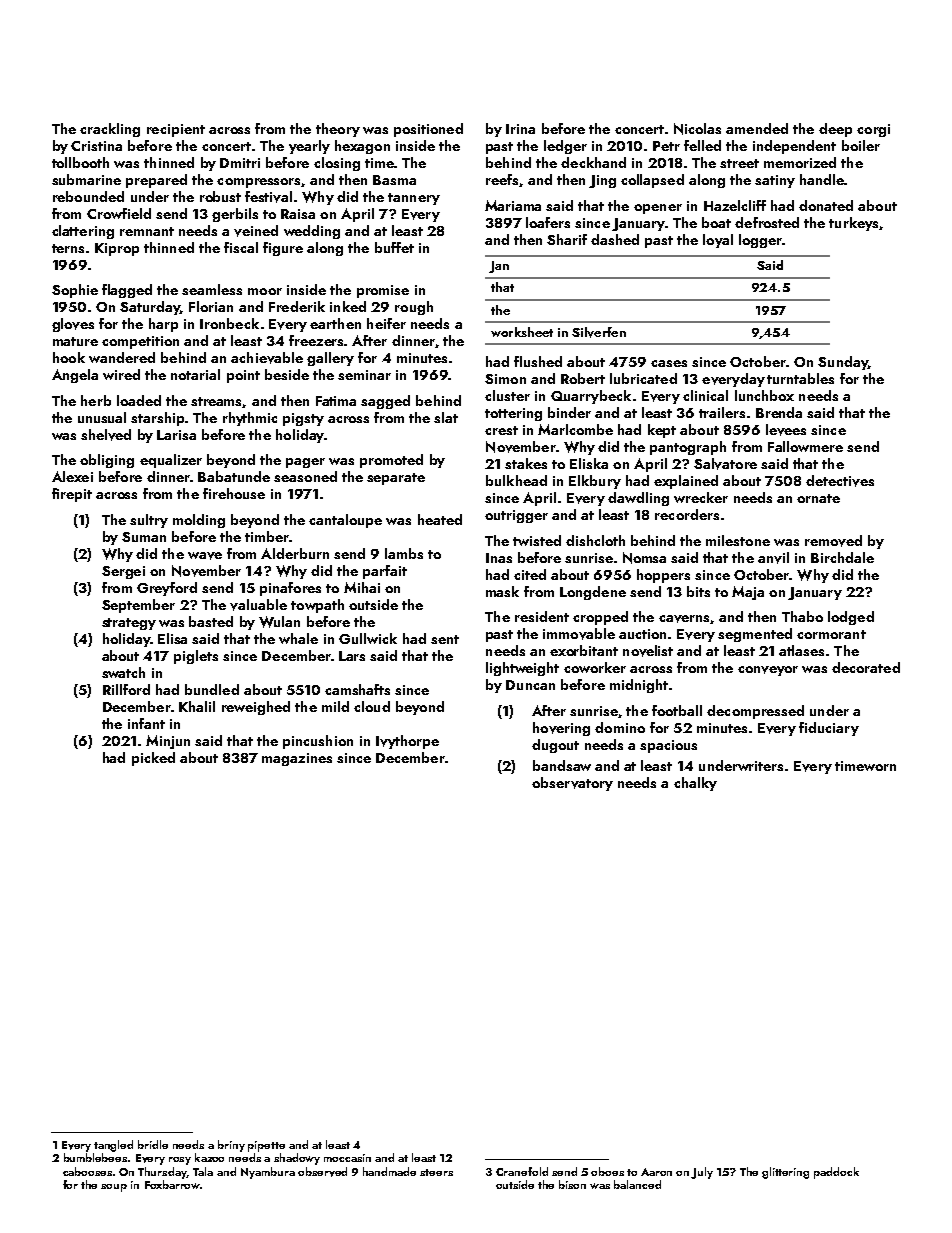 This screenshot has width=952, height=1233. What do you see at coordinates (195, 374) in the screenshot?
I see `notarial` at bounding box center [195, 374].
